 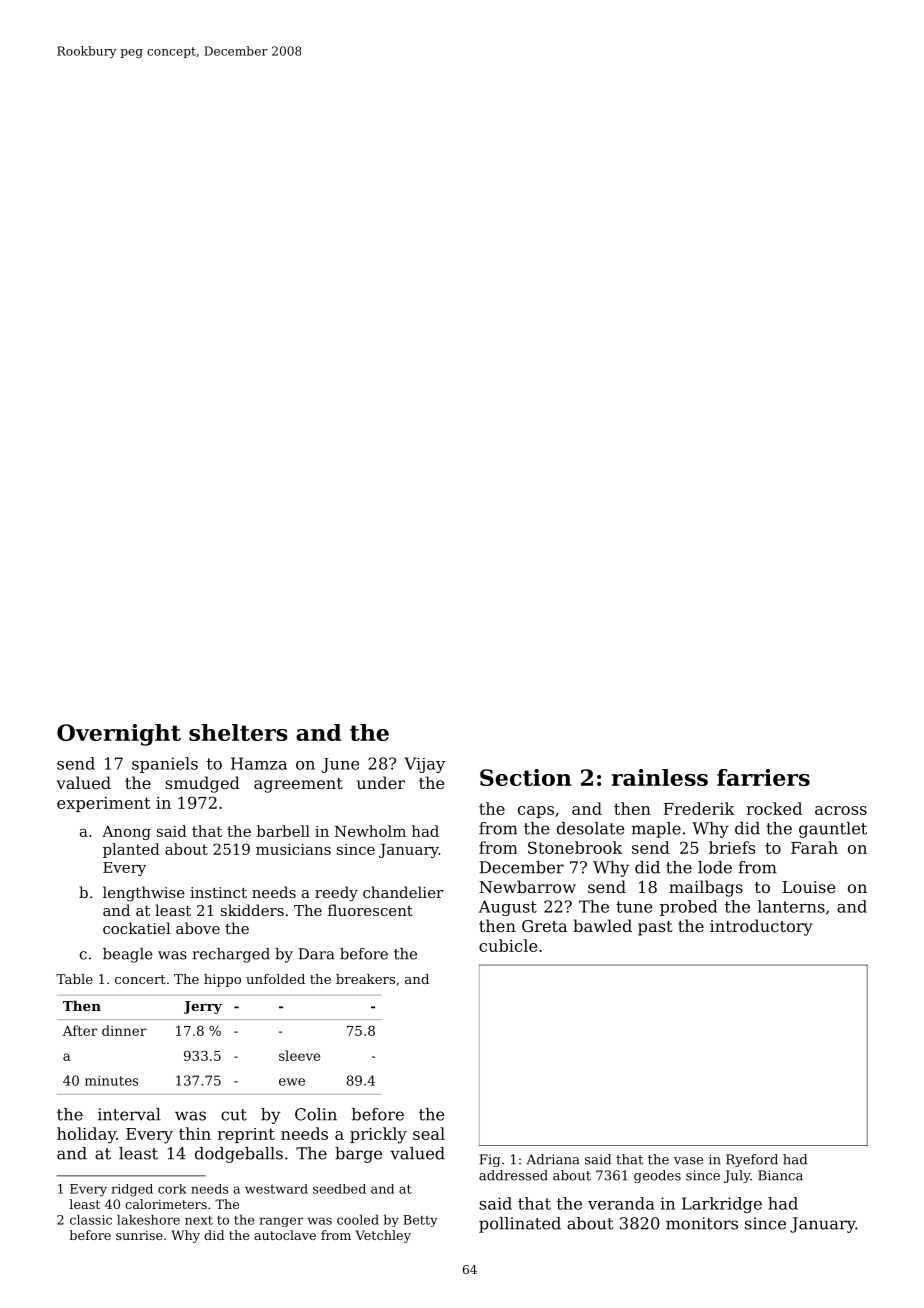 I want to click on shelters, so click(x=238, y=732).
